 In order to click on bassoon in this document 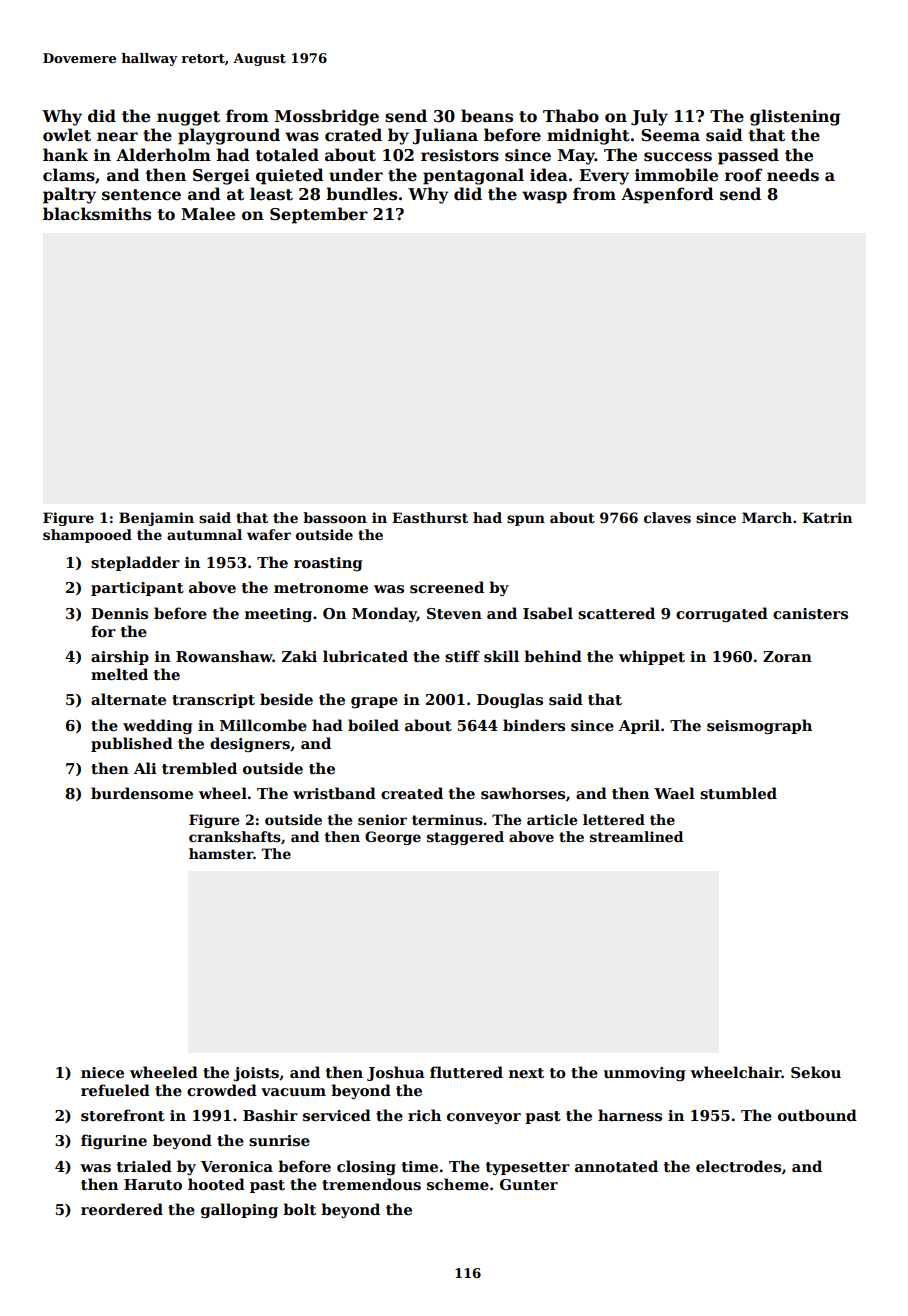, I will do `click(335, 517)`.
